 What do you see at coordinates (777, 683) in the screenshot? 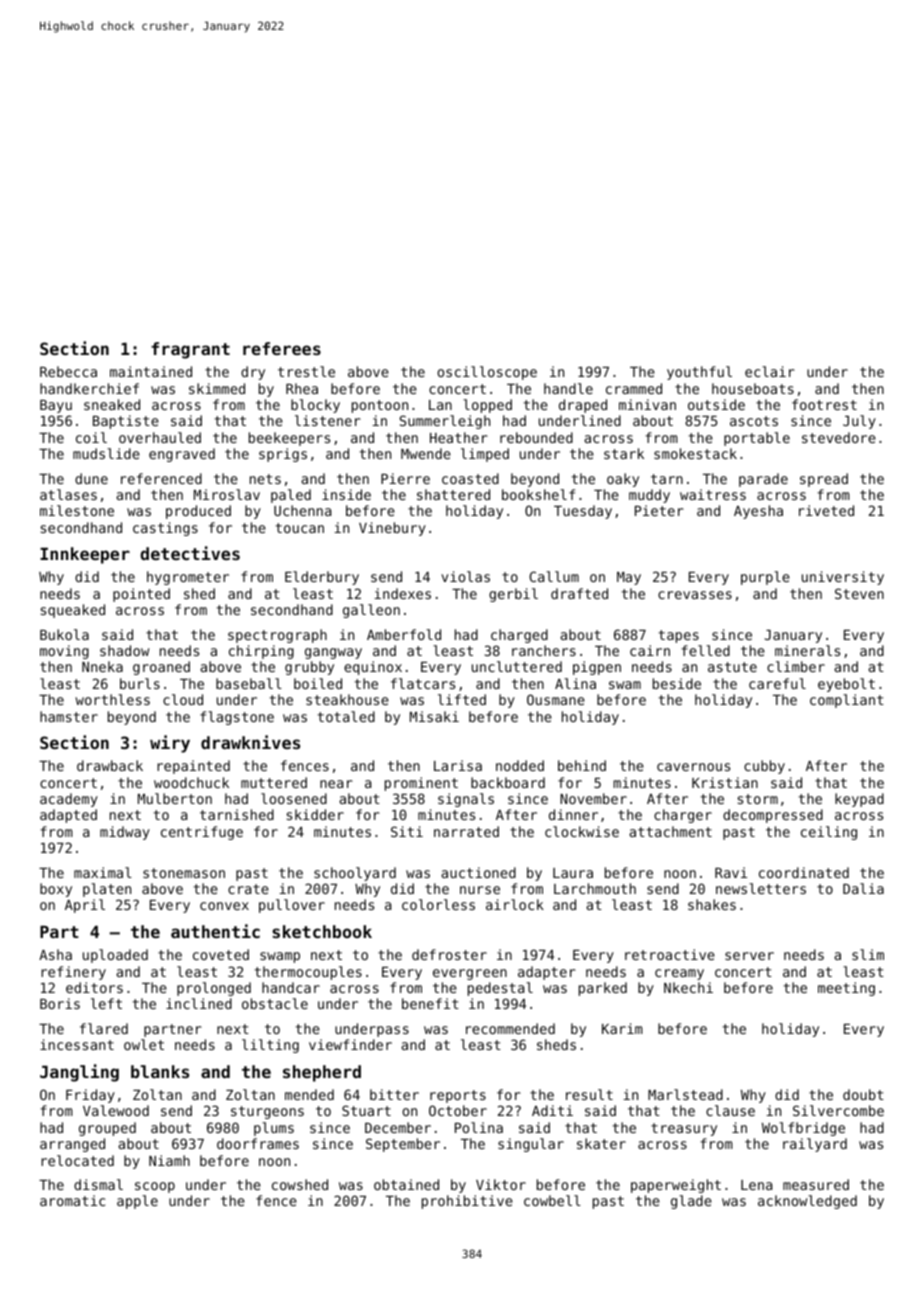
I see `careful` at bounding box center [777, 683].
